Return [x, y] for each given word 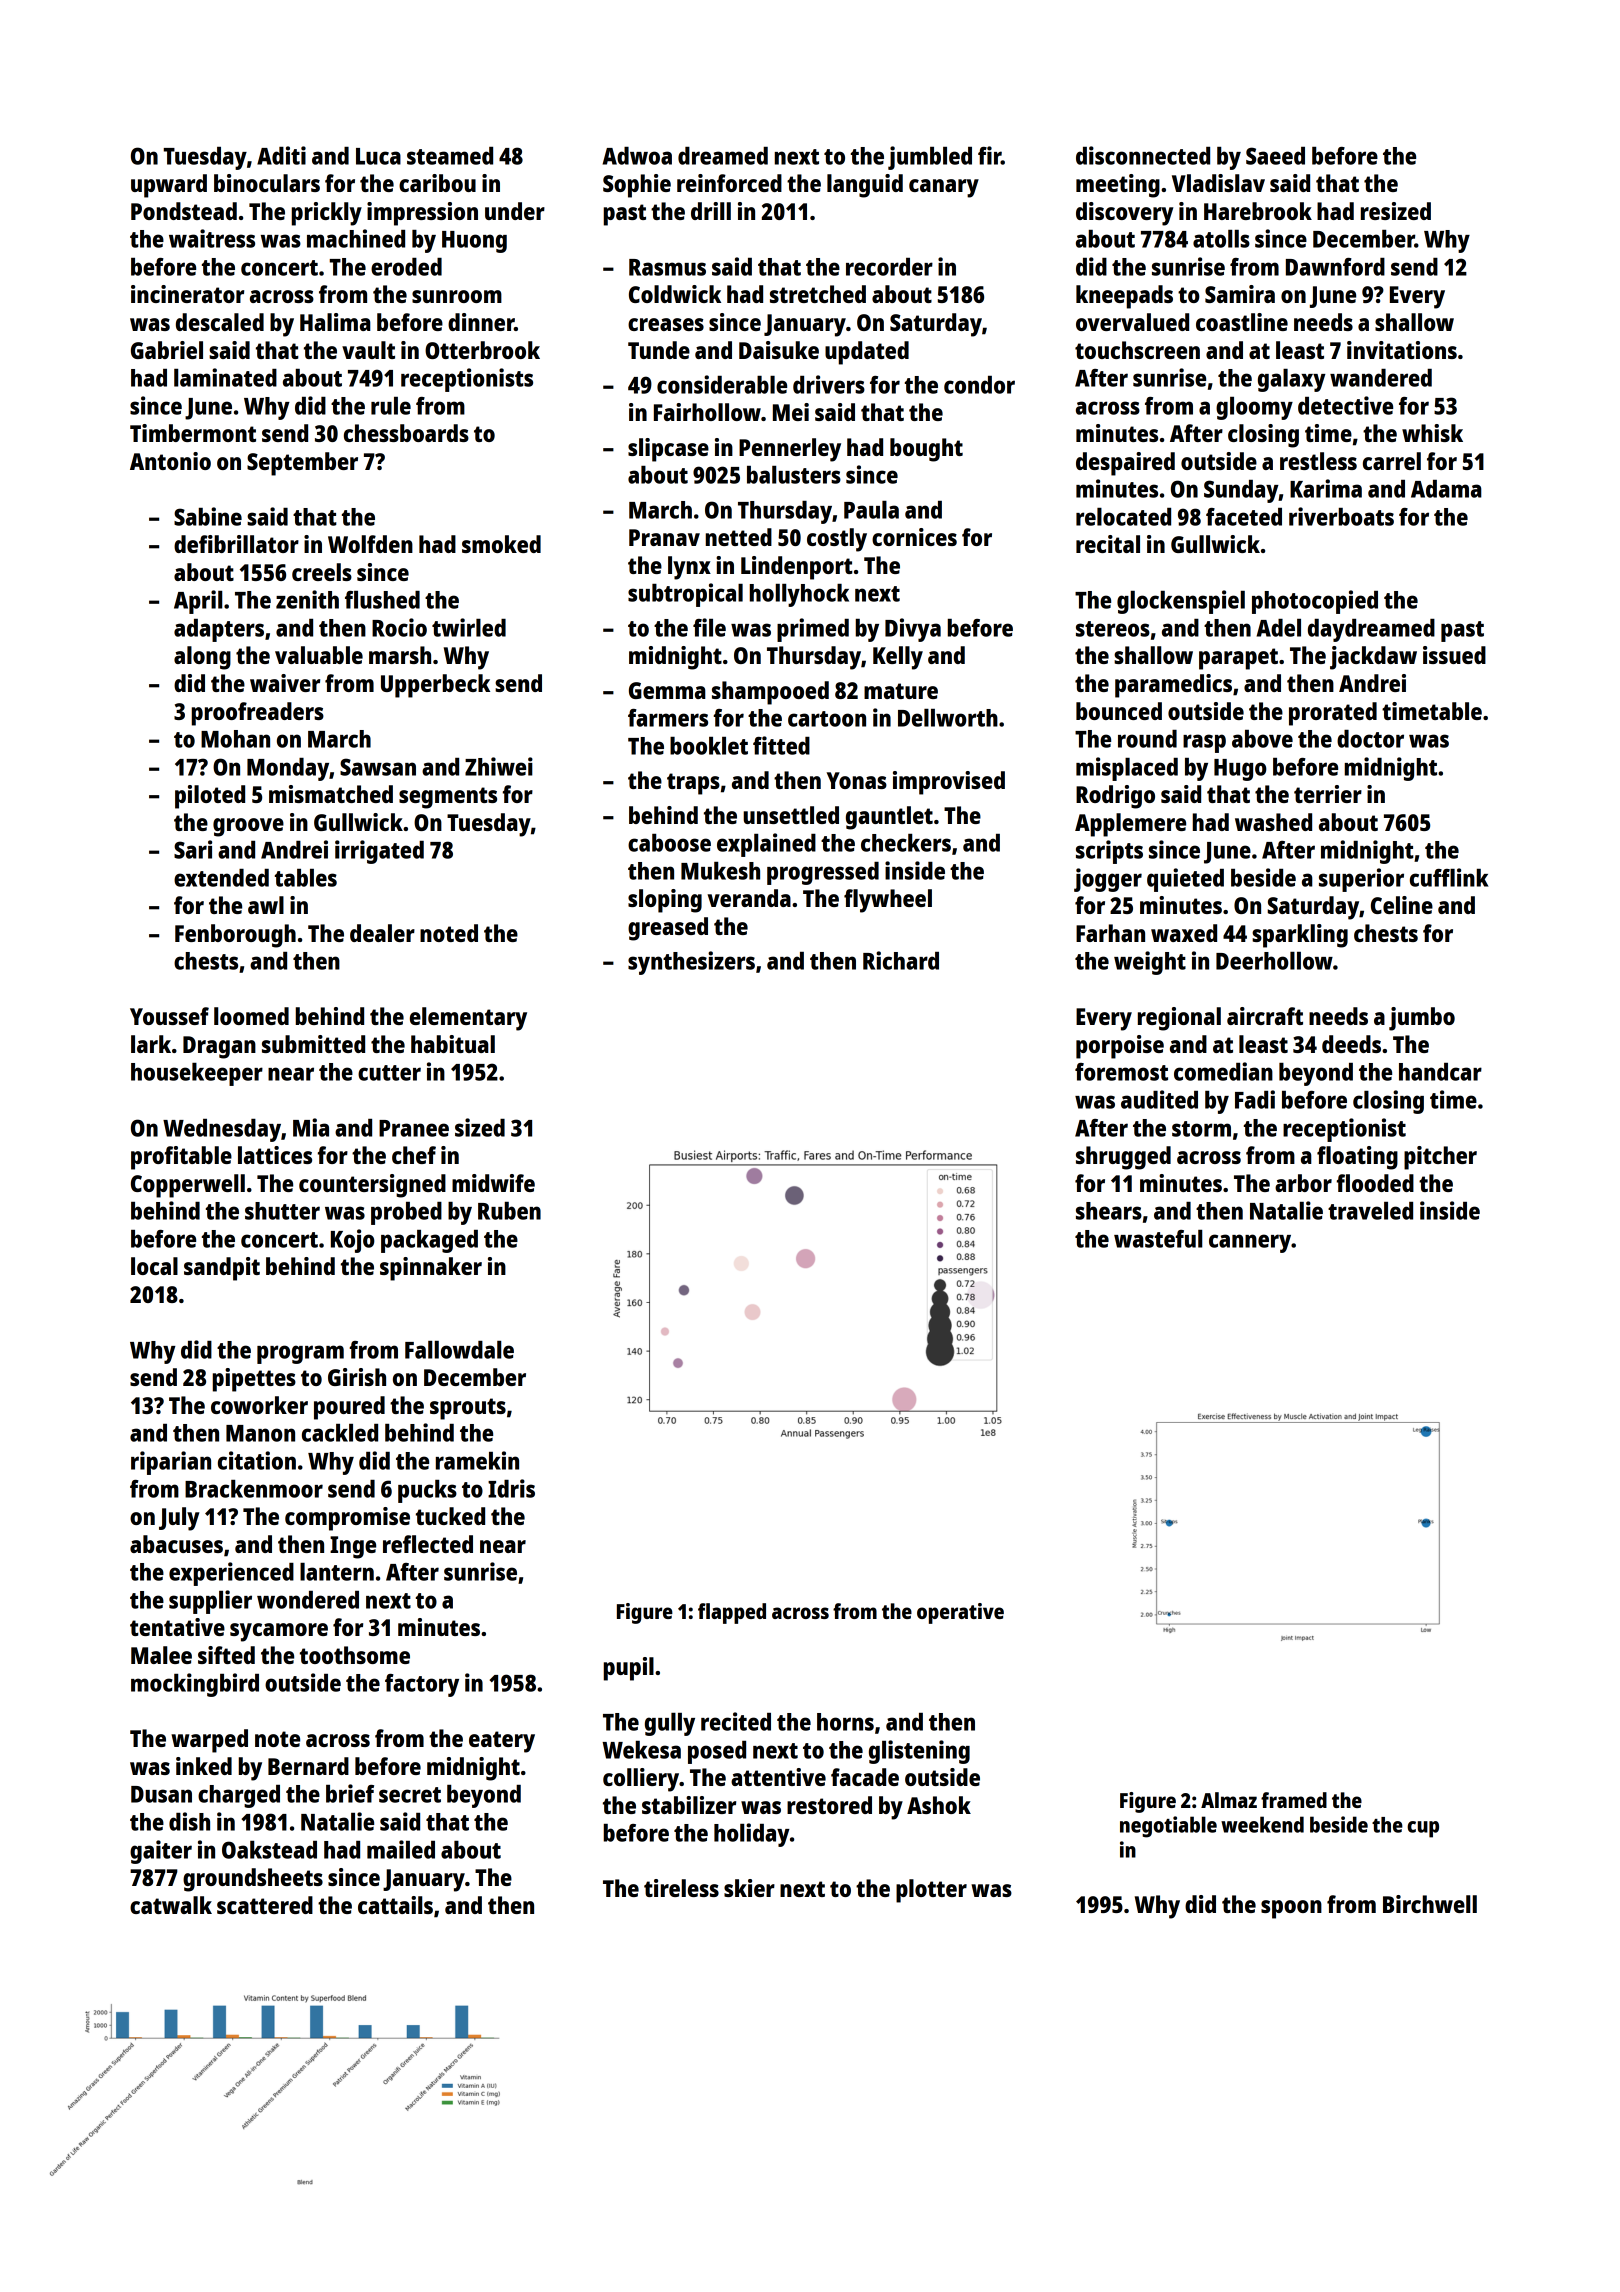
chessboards [406, 433]
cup [1423, 1829]
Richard [901, 960]
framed [1294, 1800]
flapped [732, 1613]
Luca [378, 156]
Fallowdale [459, 1350]
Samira [1240, 294]
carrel [1392, 461]
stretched [818, 294]
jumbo [1422, 1019]
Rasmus [667, 267]
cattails [395, 1905]
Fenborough [235, 936]
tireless [681, 1888]
